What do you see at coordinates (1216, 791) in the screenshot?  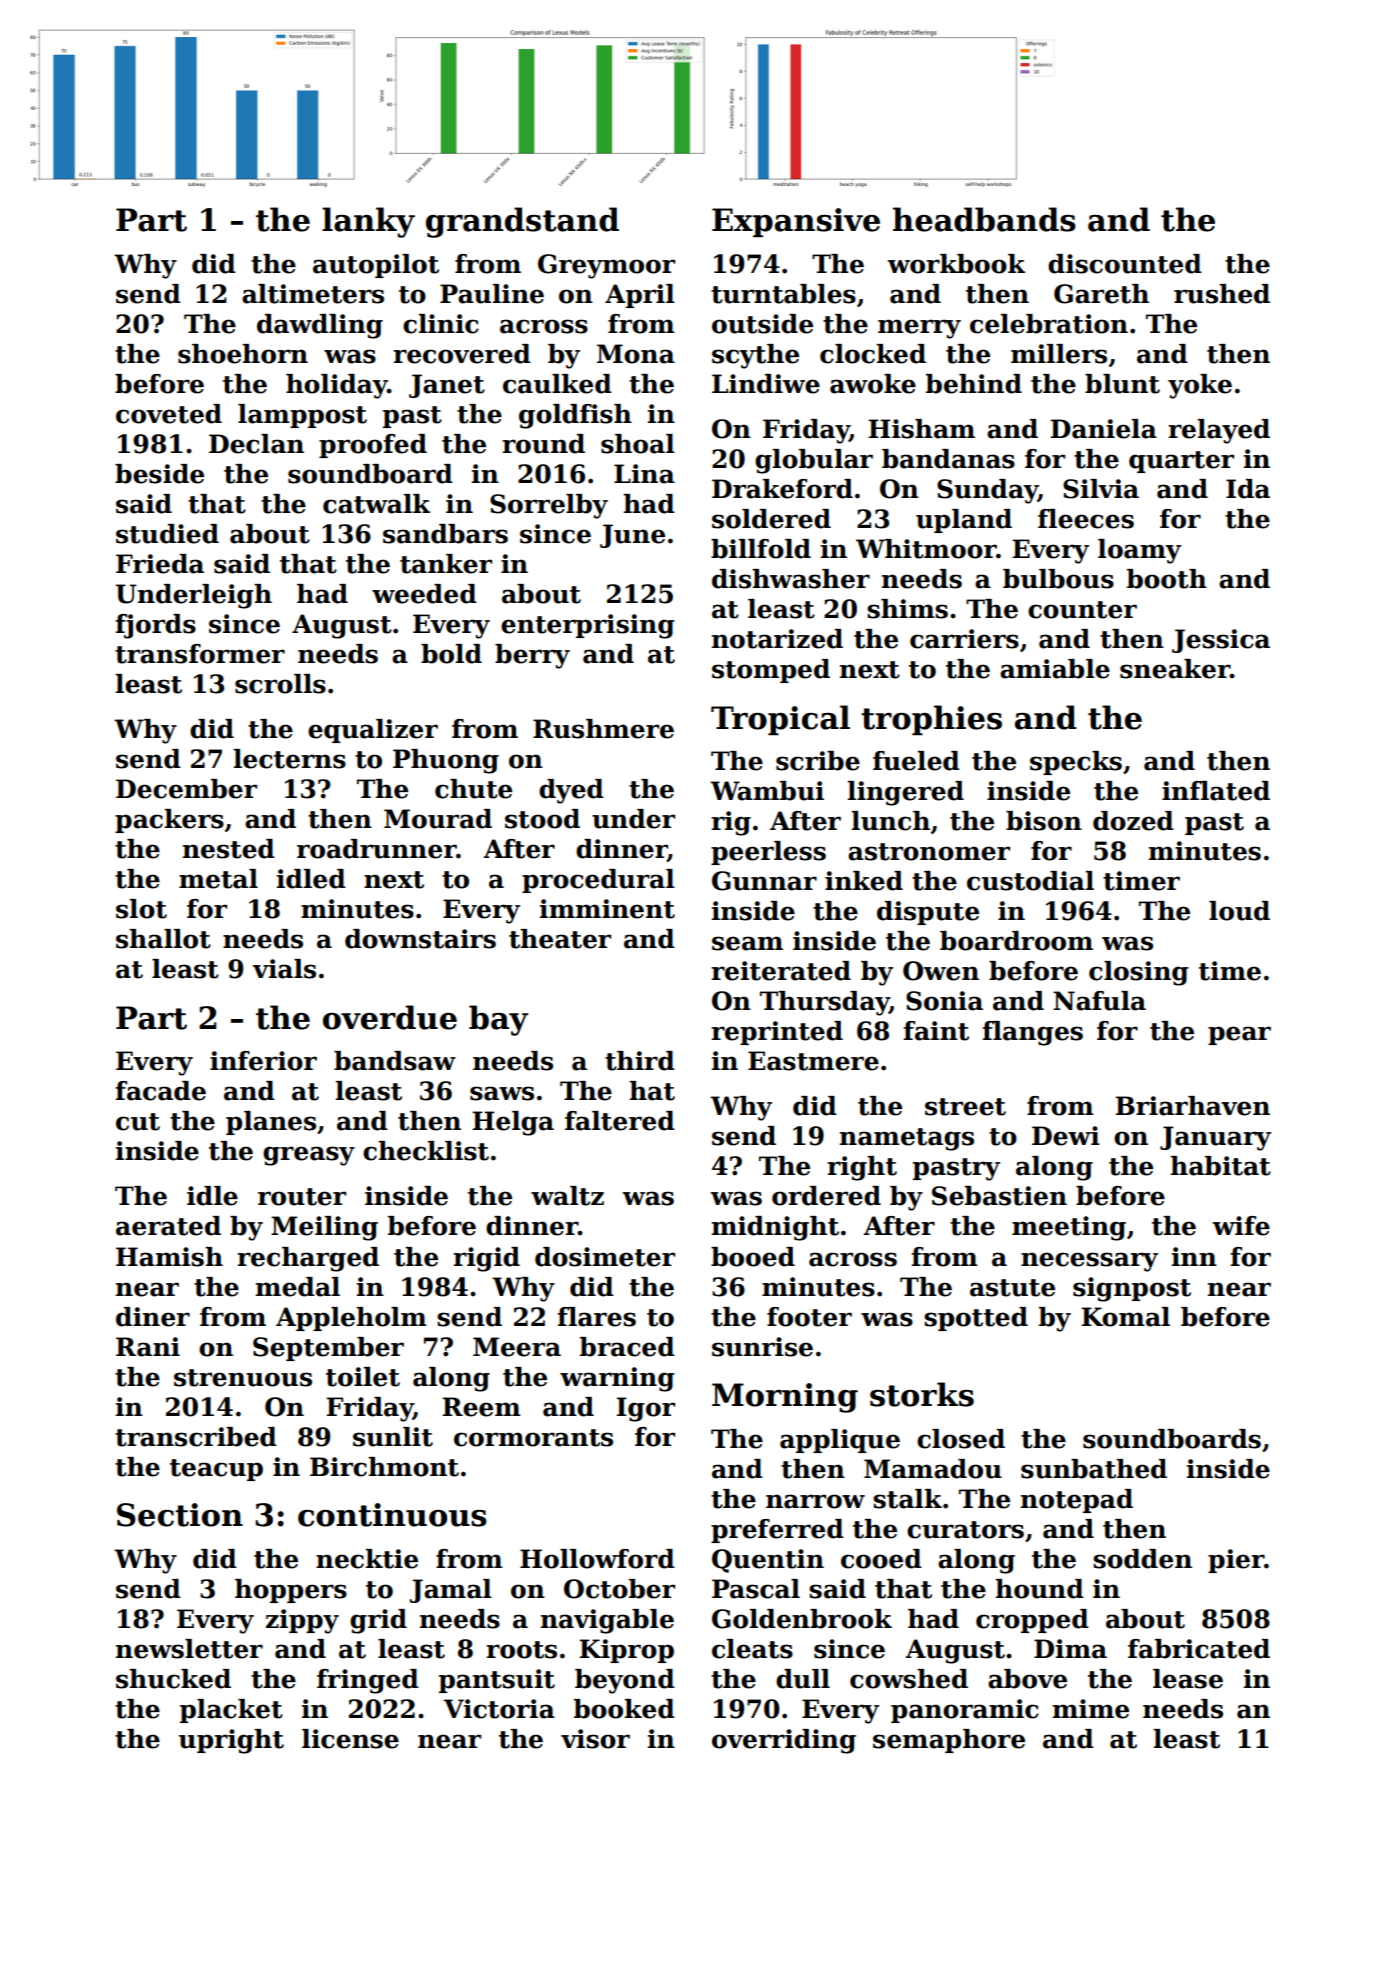 I see `inflated` at bounding box center [1216, 791].
